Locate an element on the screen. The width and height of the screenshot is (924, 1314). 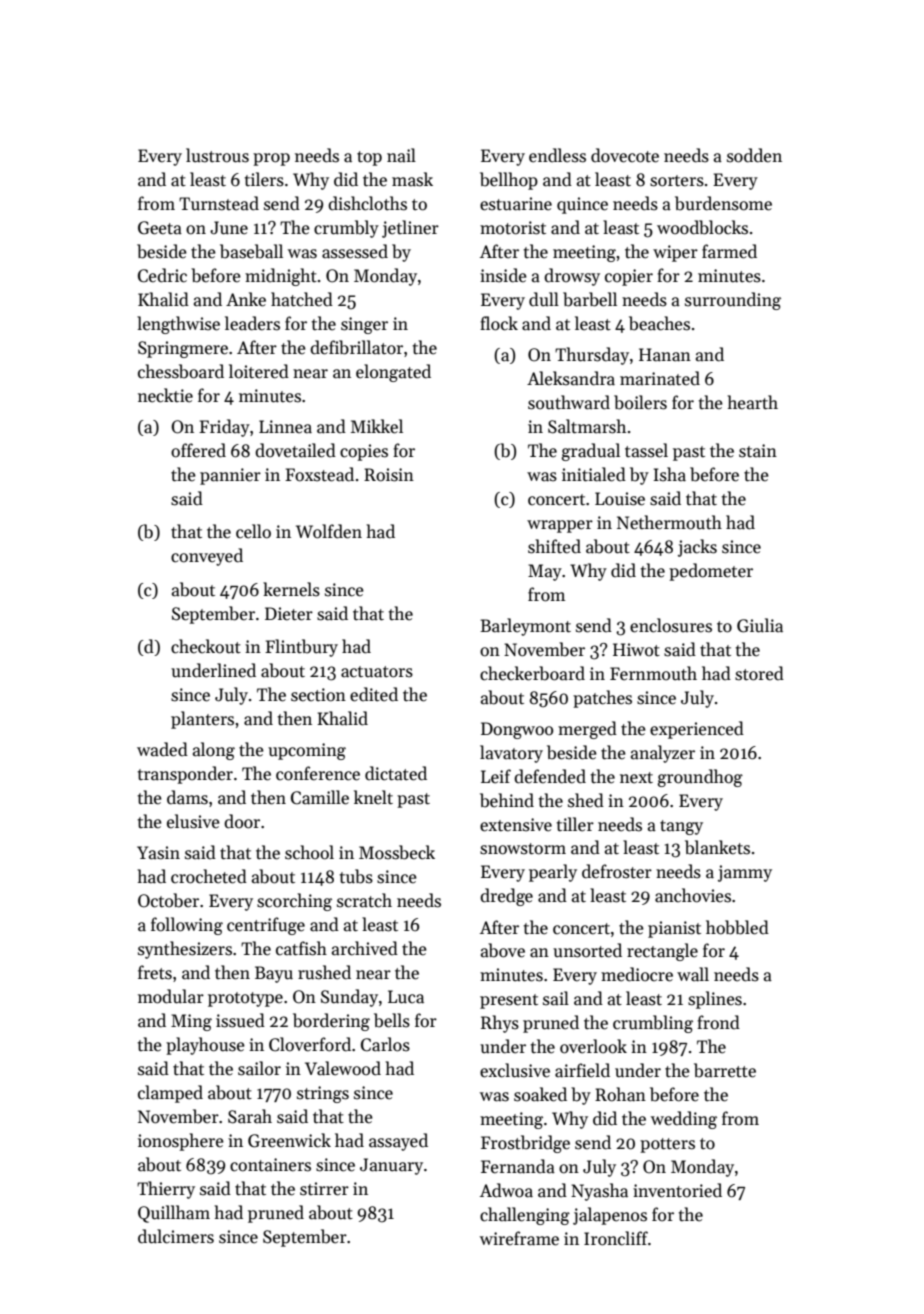
dulcimers is located at coordinates (176, 1236).
